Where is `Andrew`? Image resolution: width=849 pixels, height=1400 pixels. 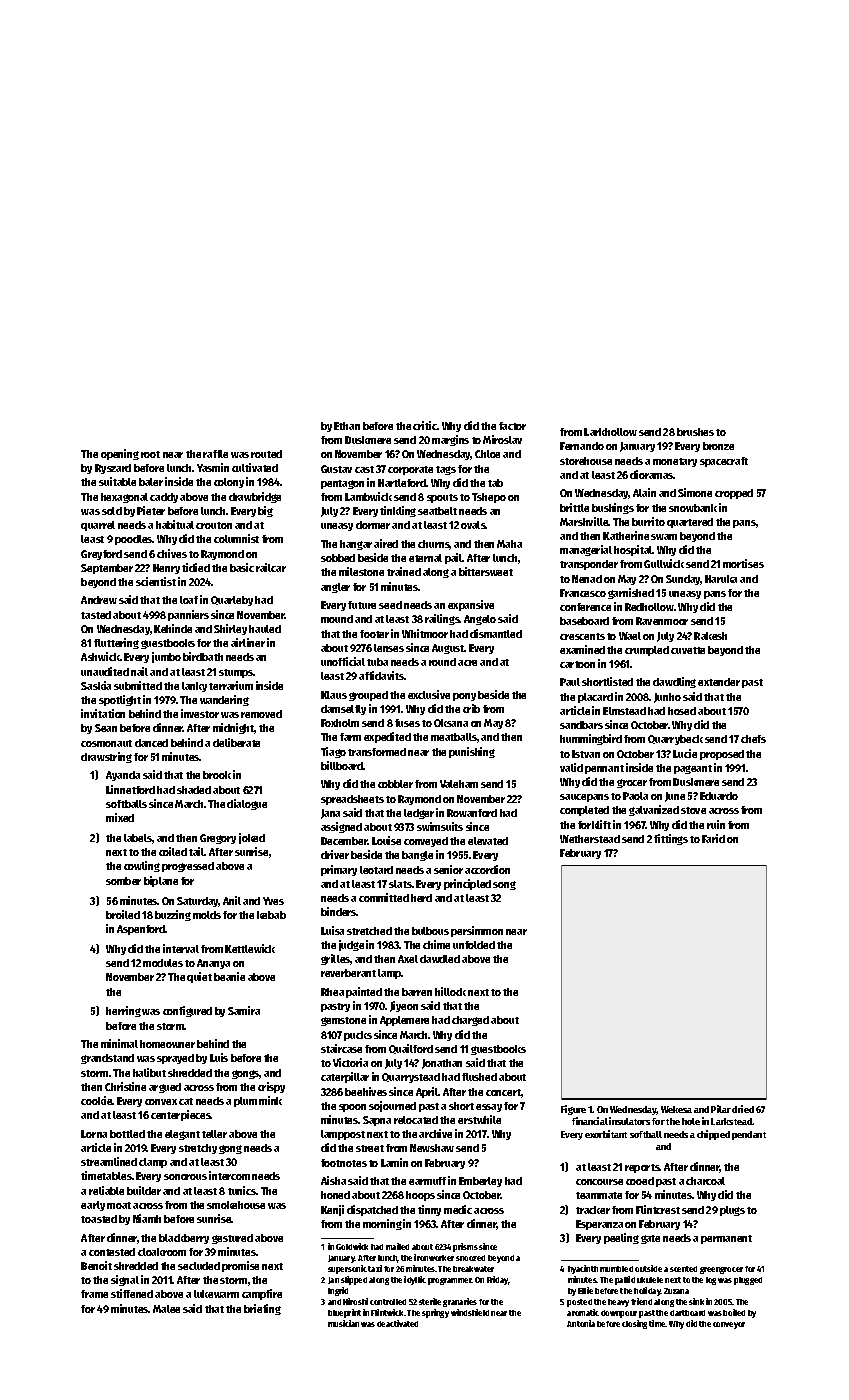
Andrew is located at coordinates (99, 600).
